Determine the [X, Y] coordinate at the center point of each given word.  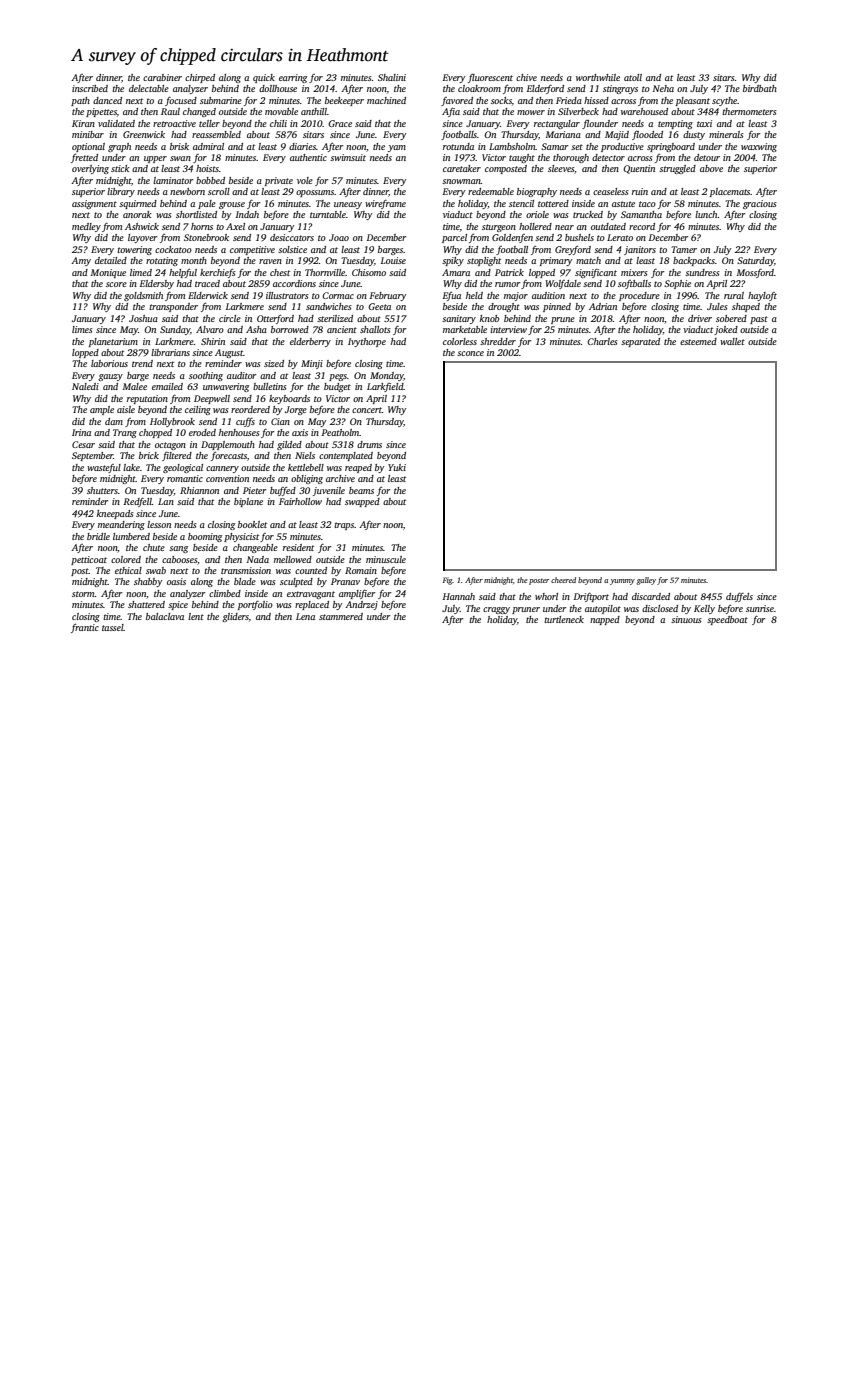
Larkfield [385, 387]
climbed [225, 593]
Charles [602, 341]
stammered [341, 616]
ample [102, 410]
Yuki [397, 467]
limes [82, 329]
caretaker [462, 168]
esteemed [698, 341]
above [711, 168]
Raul [170, 111]
